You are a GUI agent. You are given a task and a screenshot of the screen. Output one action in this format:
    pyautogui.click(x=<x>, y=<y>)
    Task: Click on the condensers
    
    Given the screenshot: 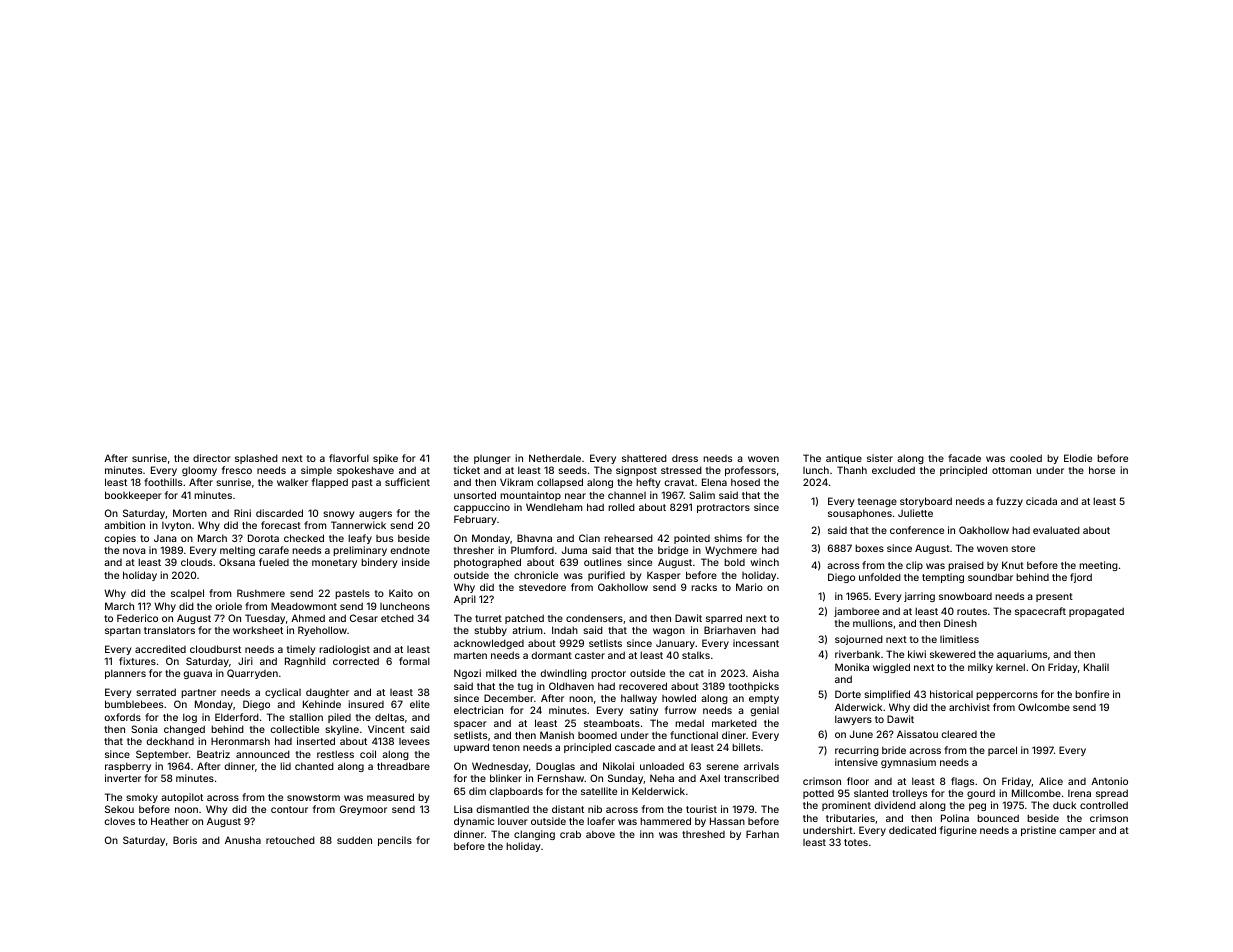 What is the action you would take?
    pyautogui.click(x=594, y=618)
